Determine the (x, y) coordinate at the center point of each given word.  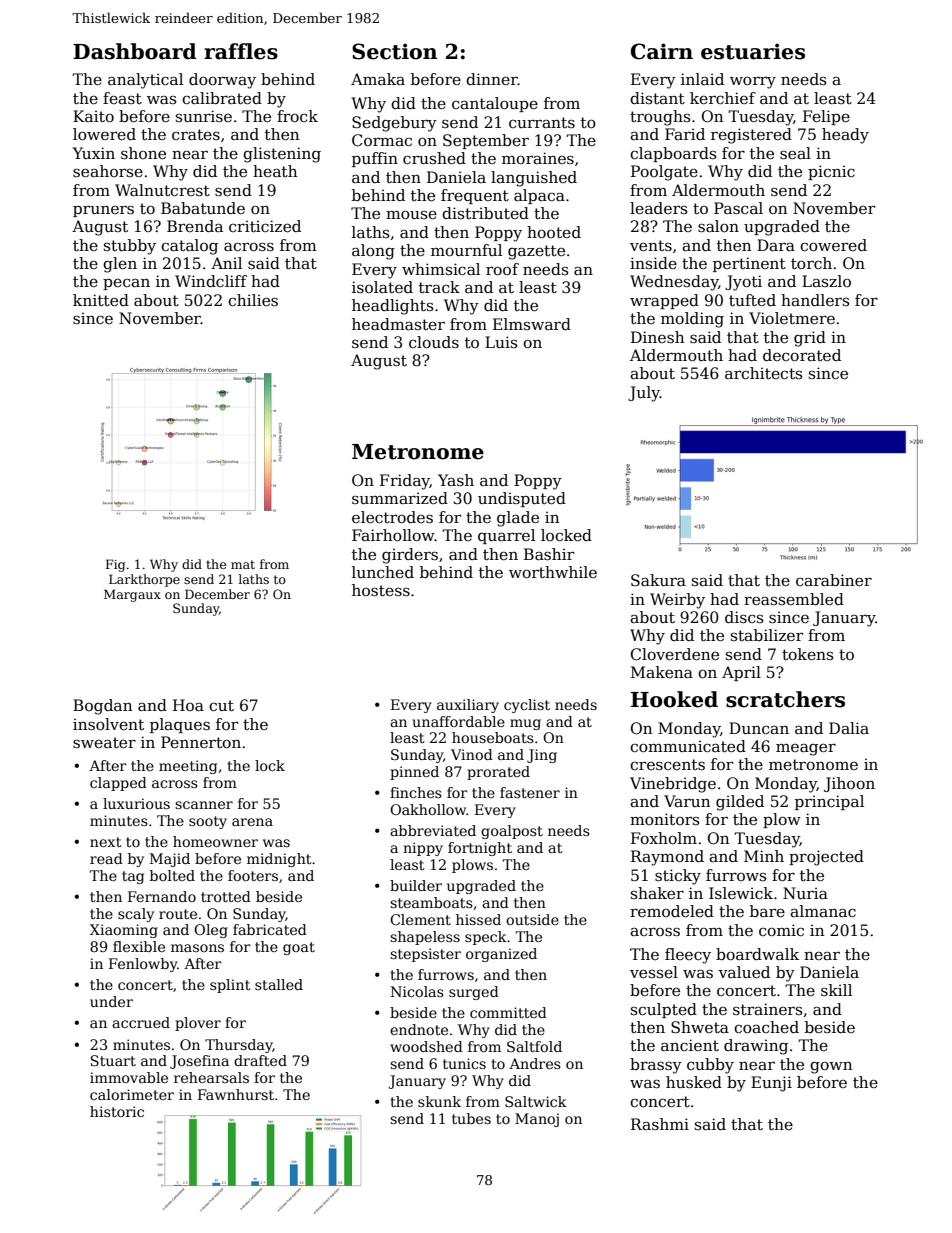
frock (297, 116)
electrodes (392, 517)
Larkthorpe (144, 580)
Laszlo (826, 281)
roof (502, 269)
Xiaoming (124, 931)
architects (764, 373)
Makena (662, 672)
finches (416, 792)
